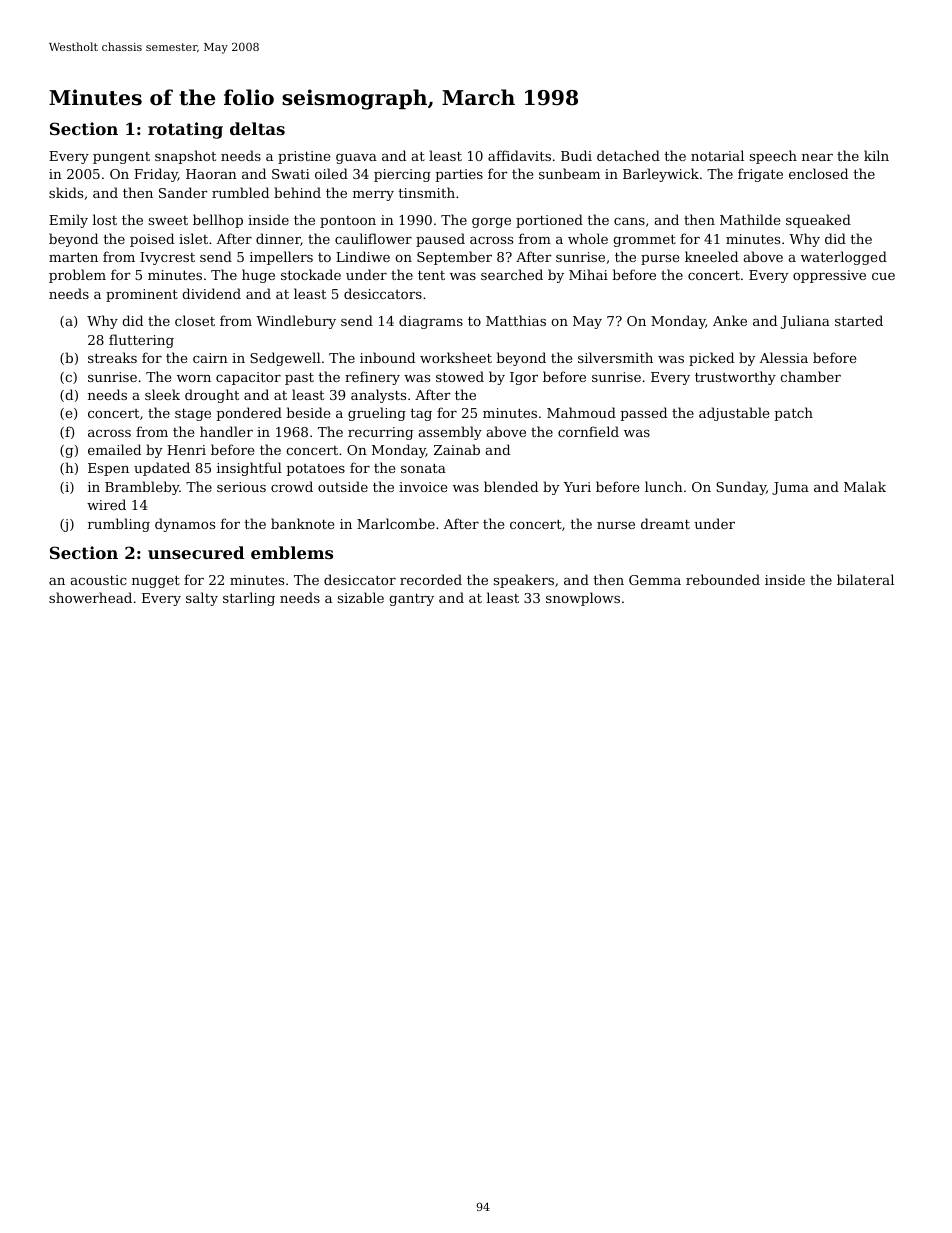 The image size is (952, 1233). I want to click on Lindiwe, so click(363, 256).
